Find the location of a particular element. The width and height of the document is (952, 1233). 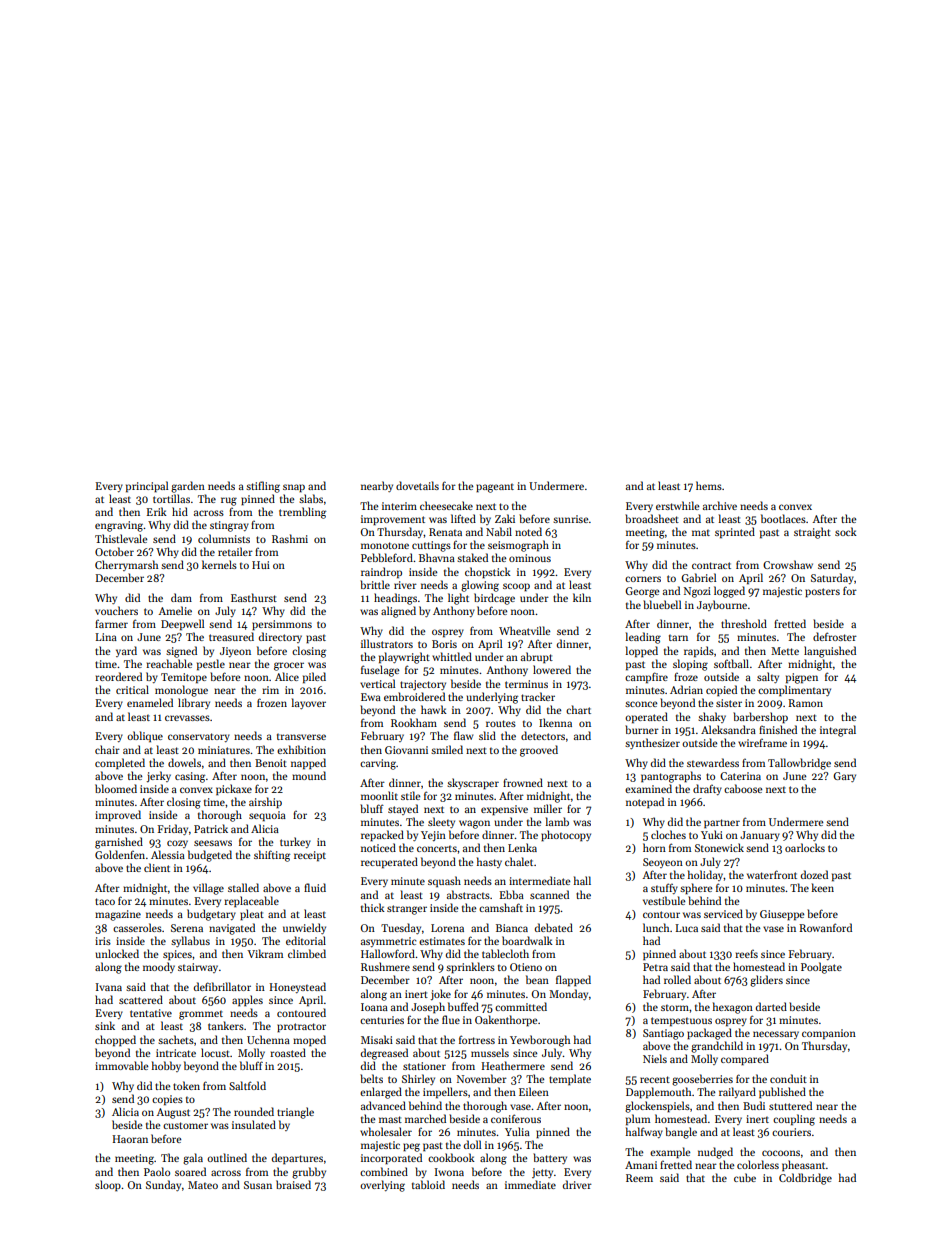

Giuseppe is located at coordinates (782, 915).
